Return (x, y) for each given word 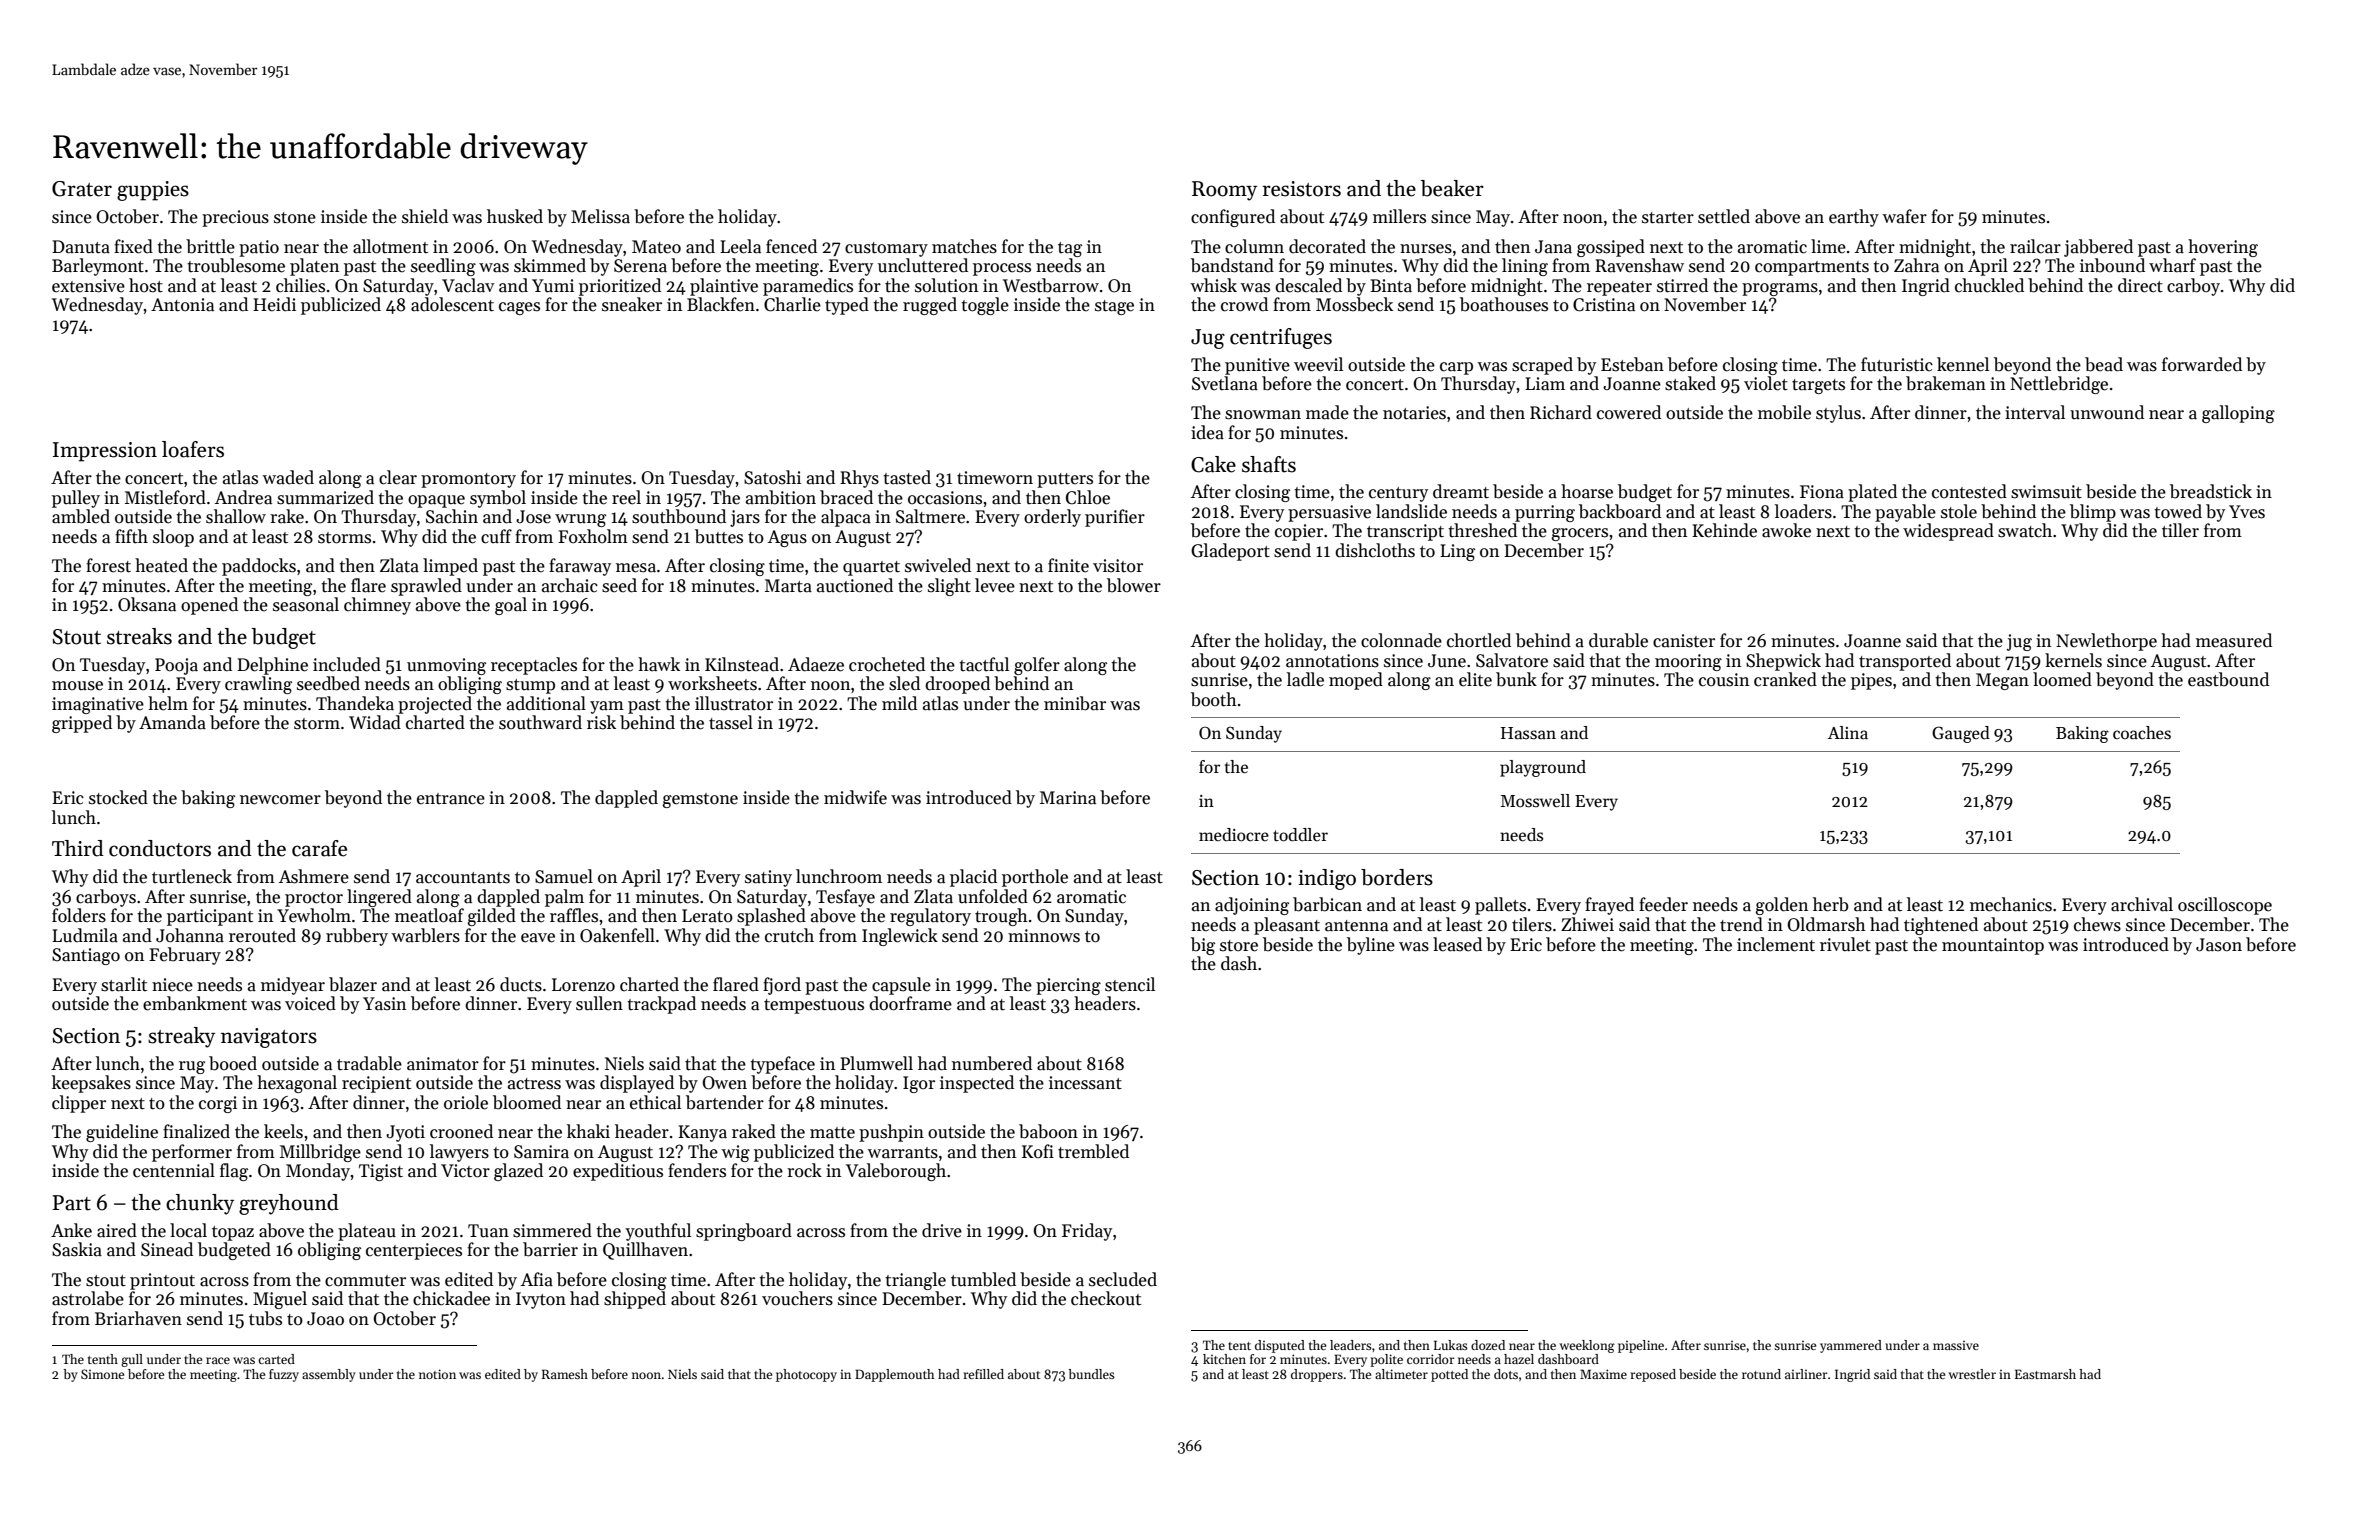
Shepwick (1783, 662)
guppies (153, 191)
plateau (367, 1232)
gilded (492, 917)
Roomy (1224, 191)
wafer (1904, 216)
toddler (1300, 835)
